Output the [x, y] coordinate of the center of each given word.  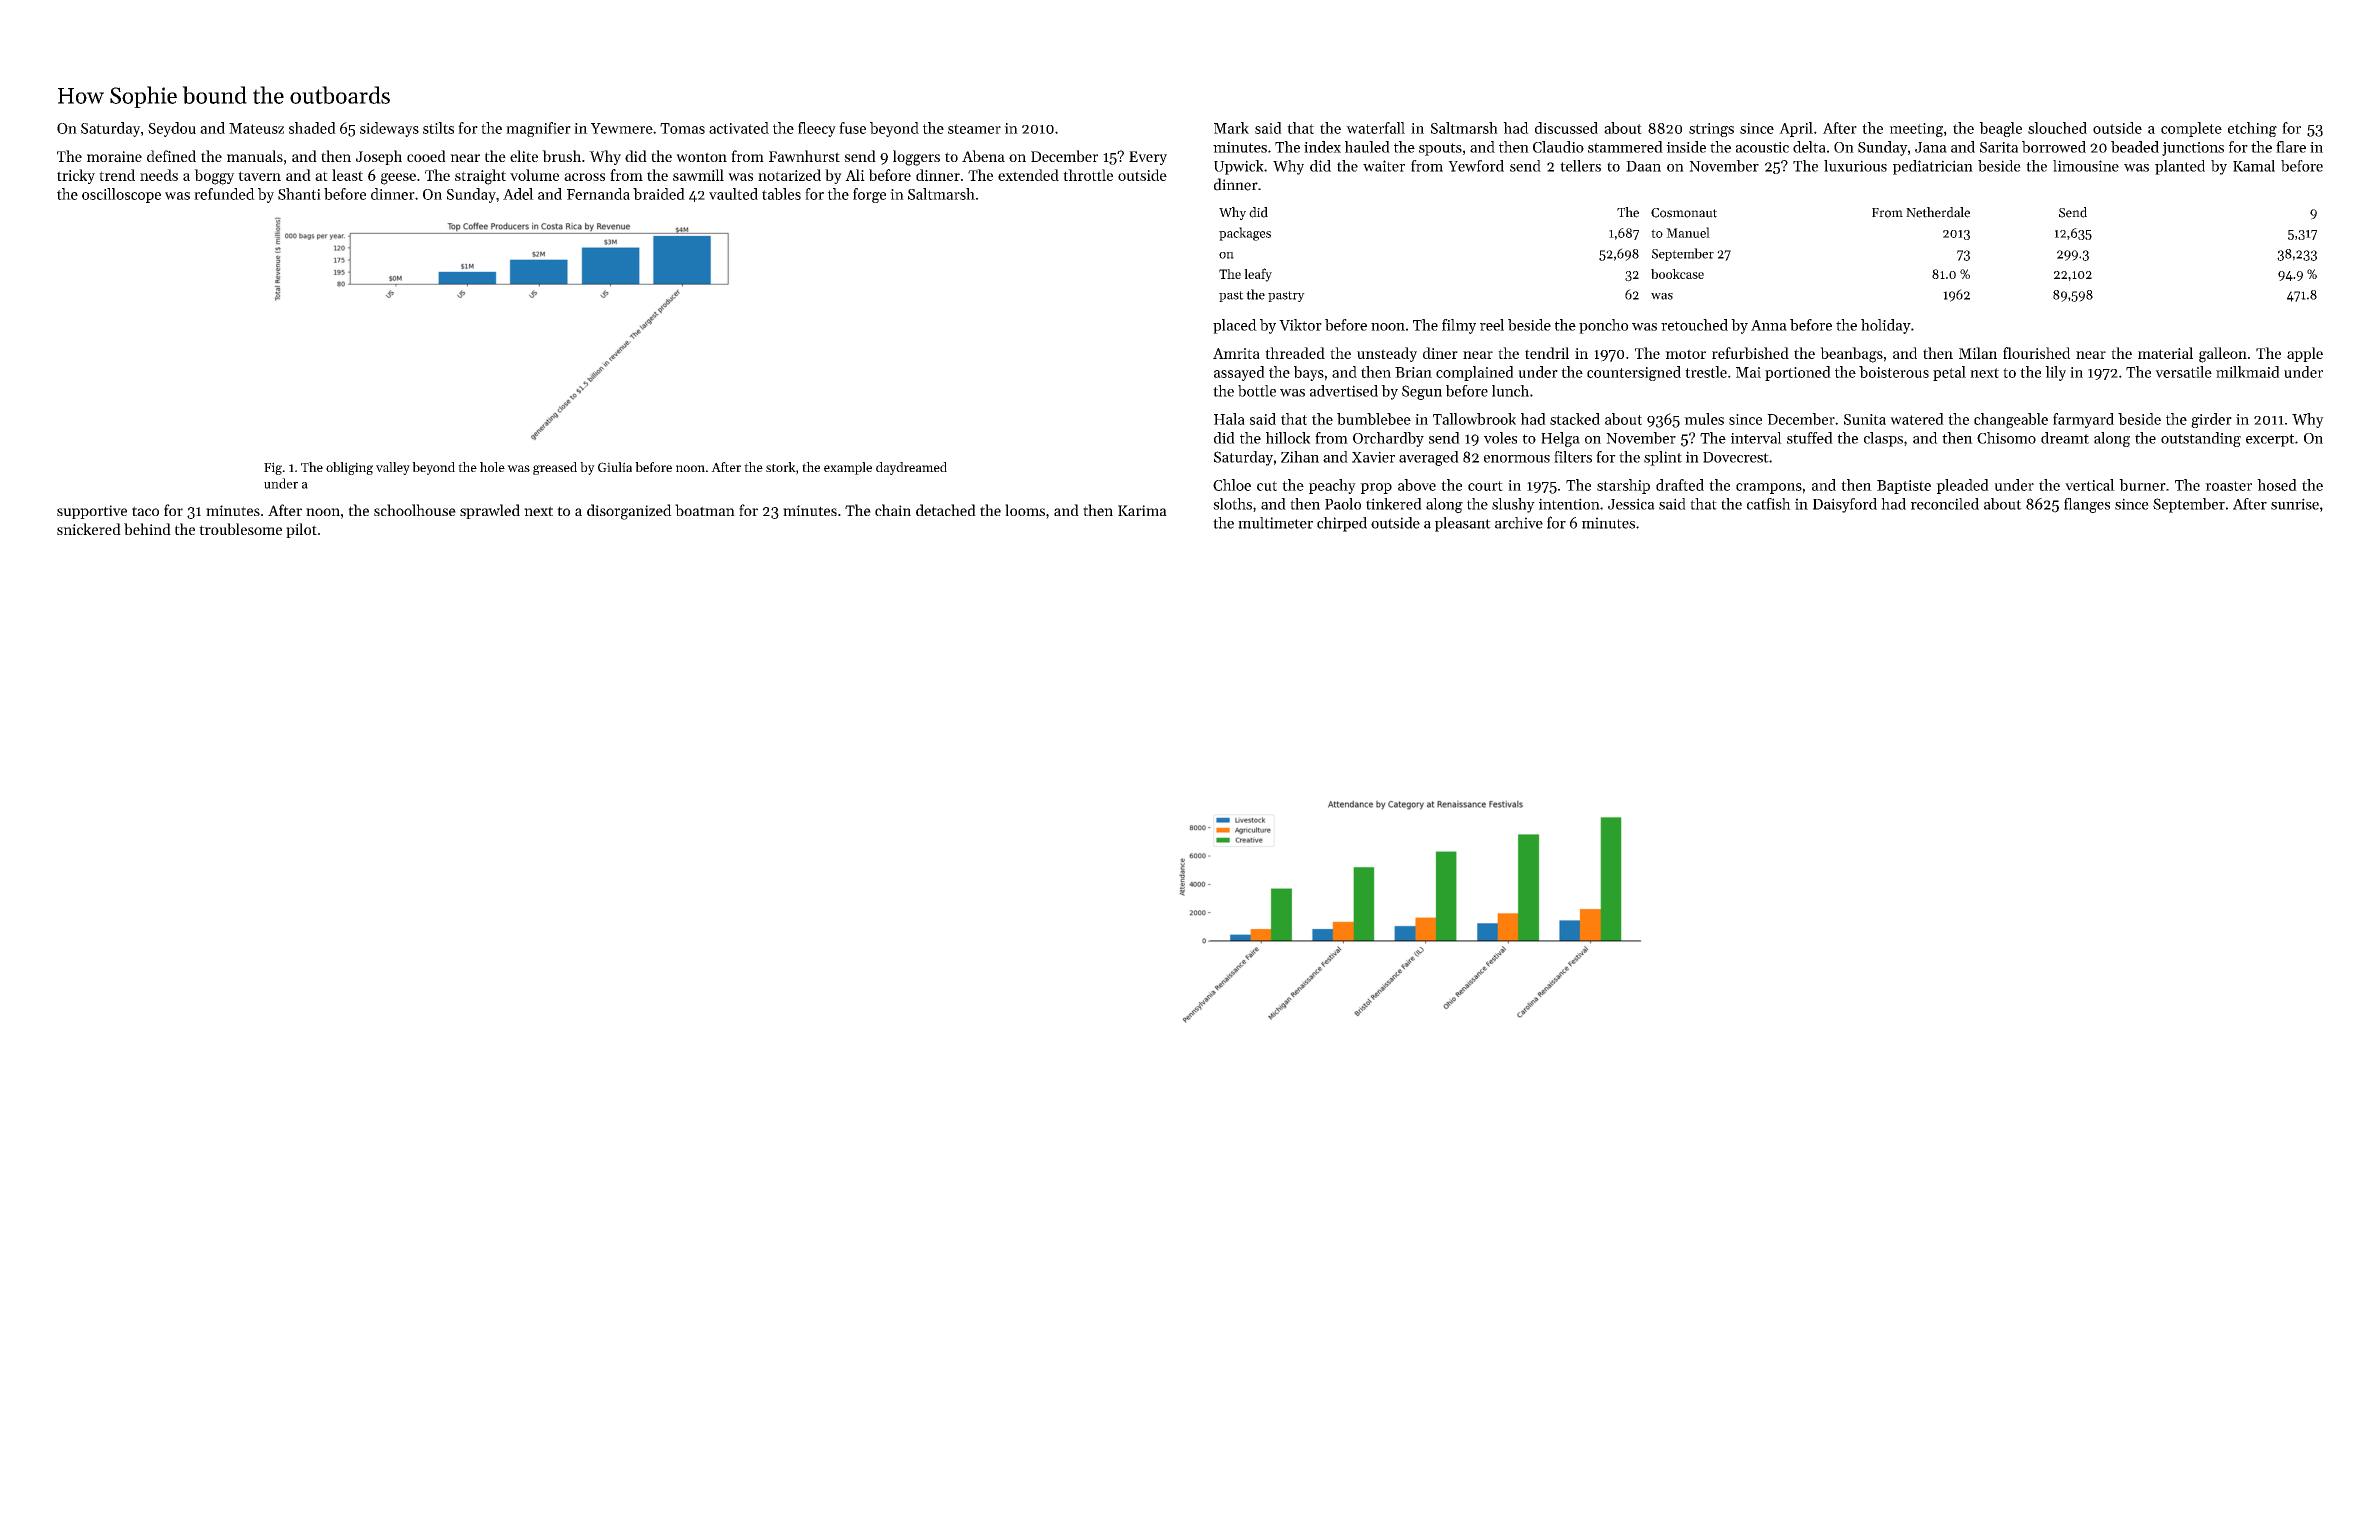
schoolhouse [415, 510]
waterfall [1375, 128]
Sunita [1865, 419]
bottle [1257, 391]
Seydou [172, 129]
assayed [1239, 373]
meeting [1916, 130]
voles [1500, 438]
